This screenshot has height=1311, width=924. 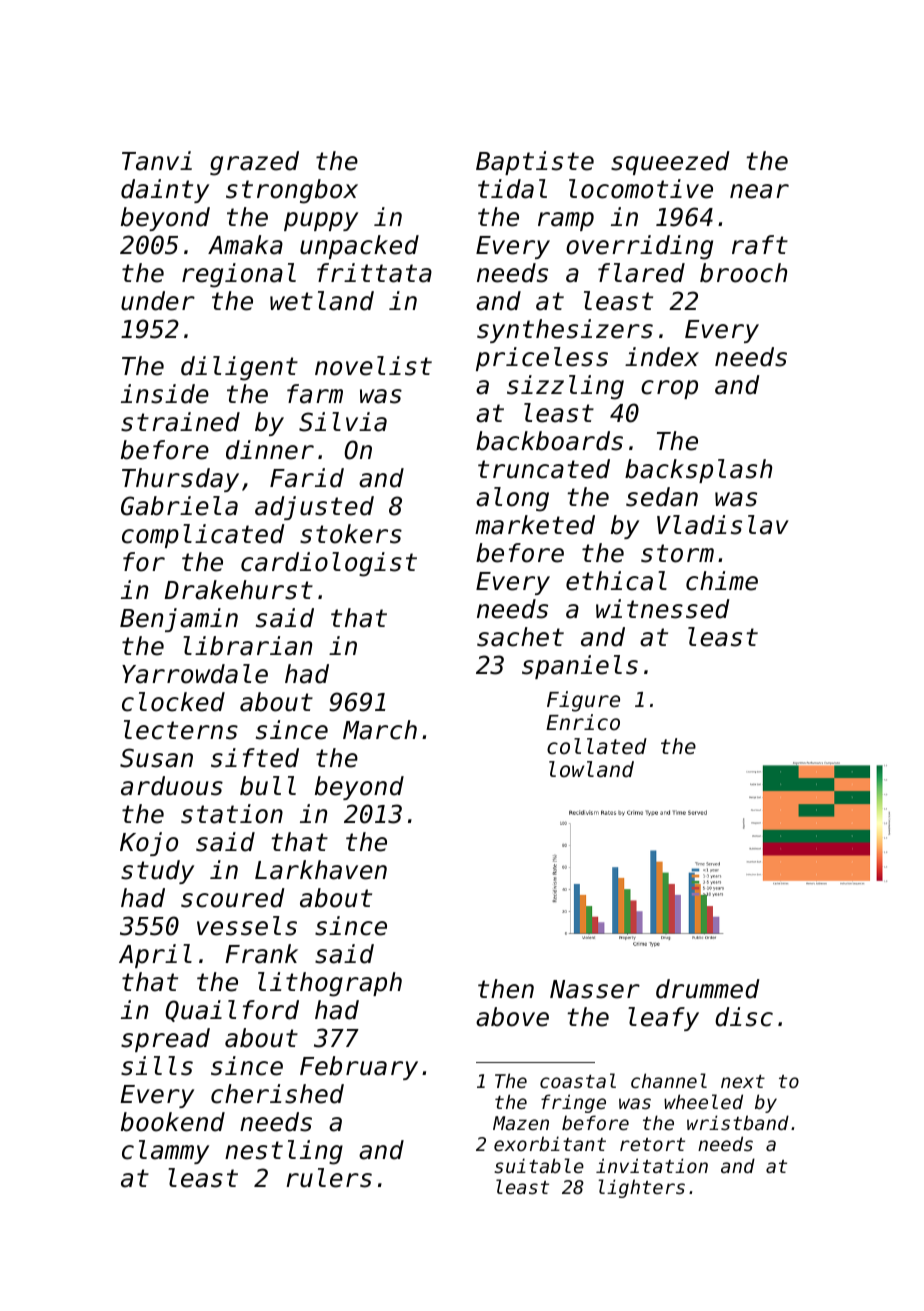 What do you see at coordinates (663, 609) in the screenshot?
I see `witnessed` at bounding box center [663, 609].
